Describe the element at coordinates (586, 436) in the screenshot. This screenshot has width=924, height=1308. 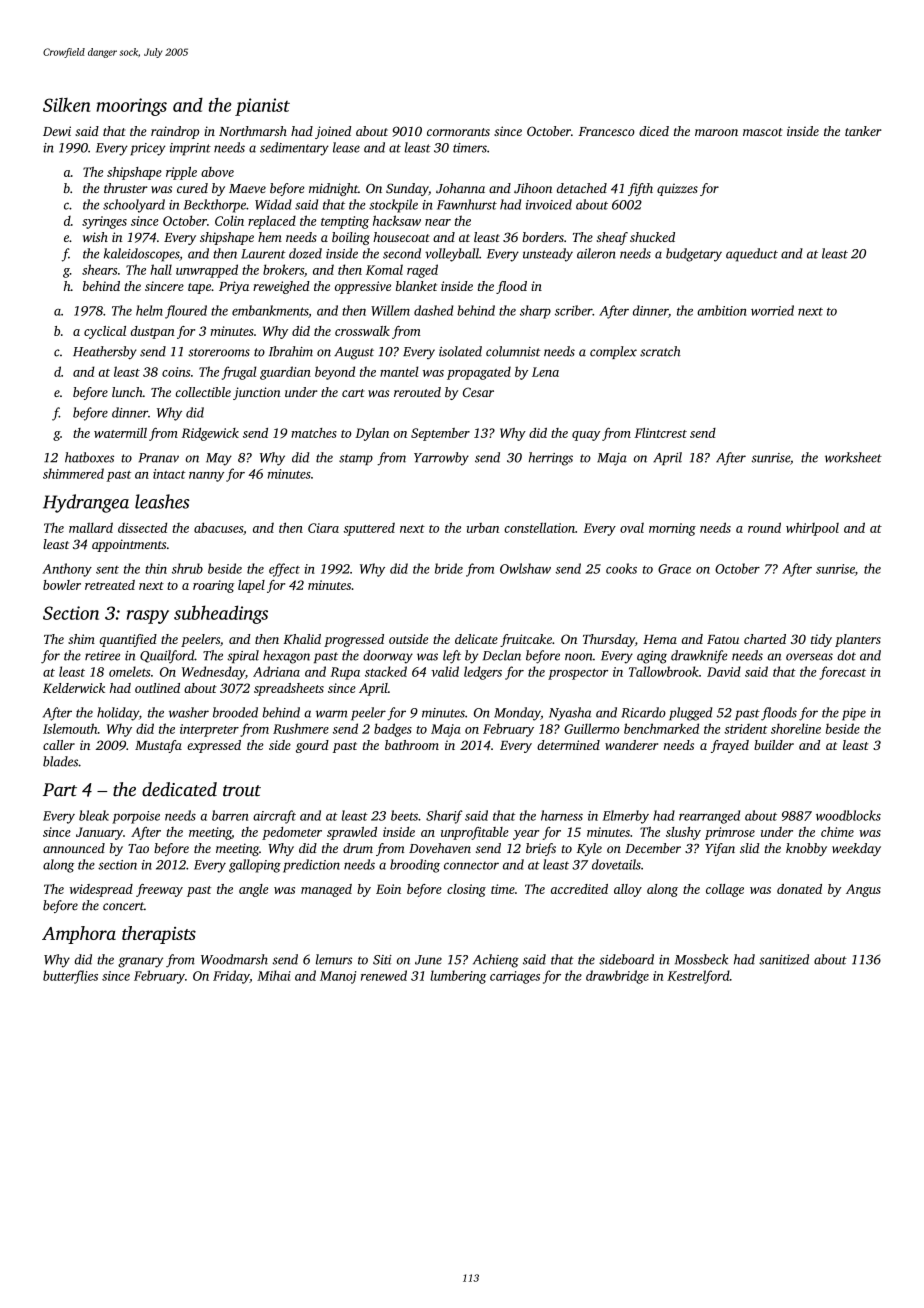
I see `quay` at that location.
